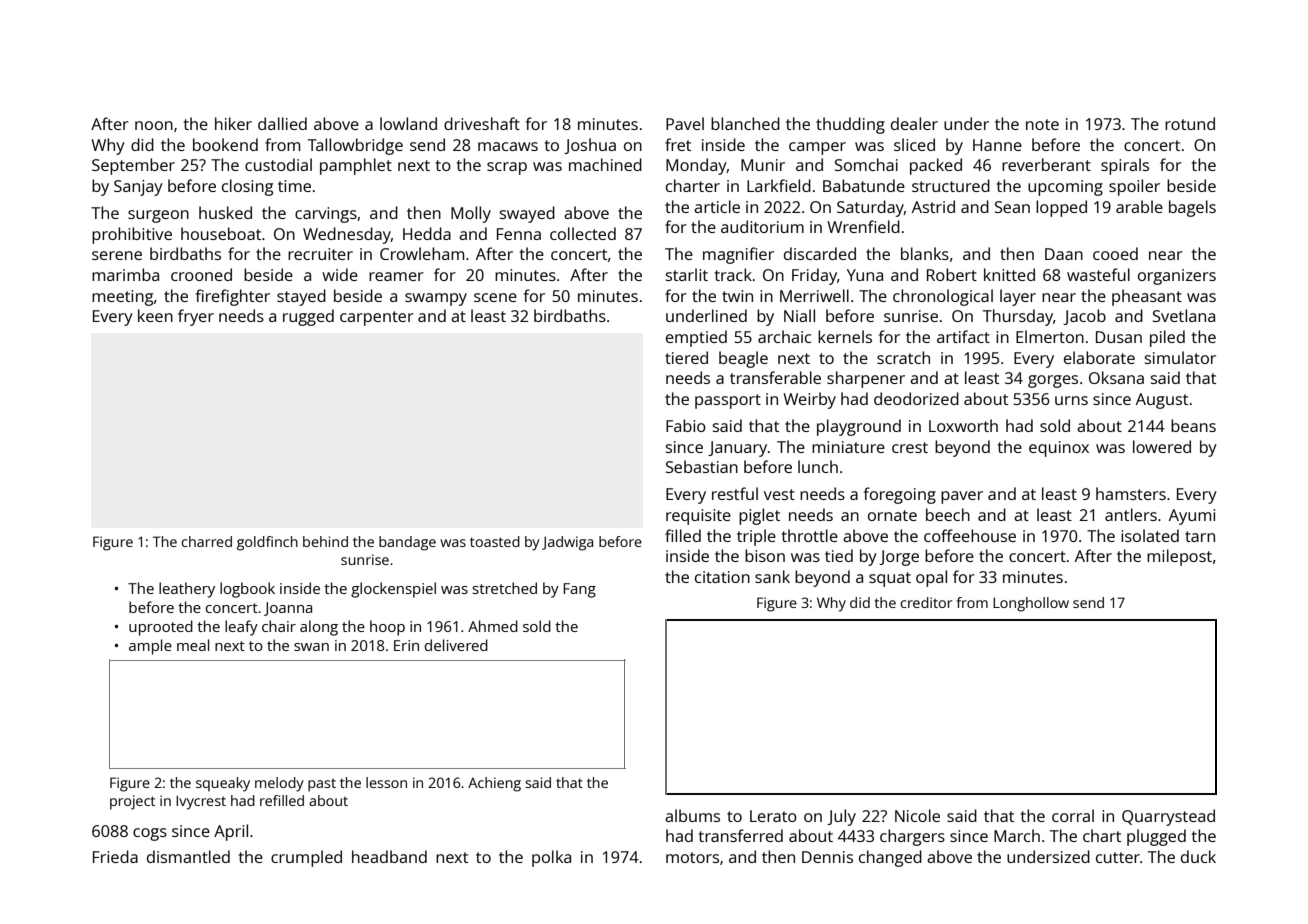 The height and width of the page is (924, 1308). What do you see at coordinates (322, 785) in the page?
I see `past` at bounding box center [322, 785].
